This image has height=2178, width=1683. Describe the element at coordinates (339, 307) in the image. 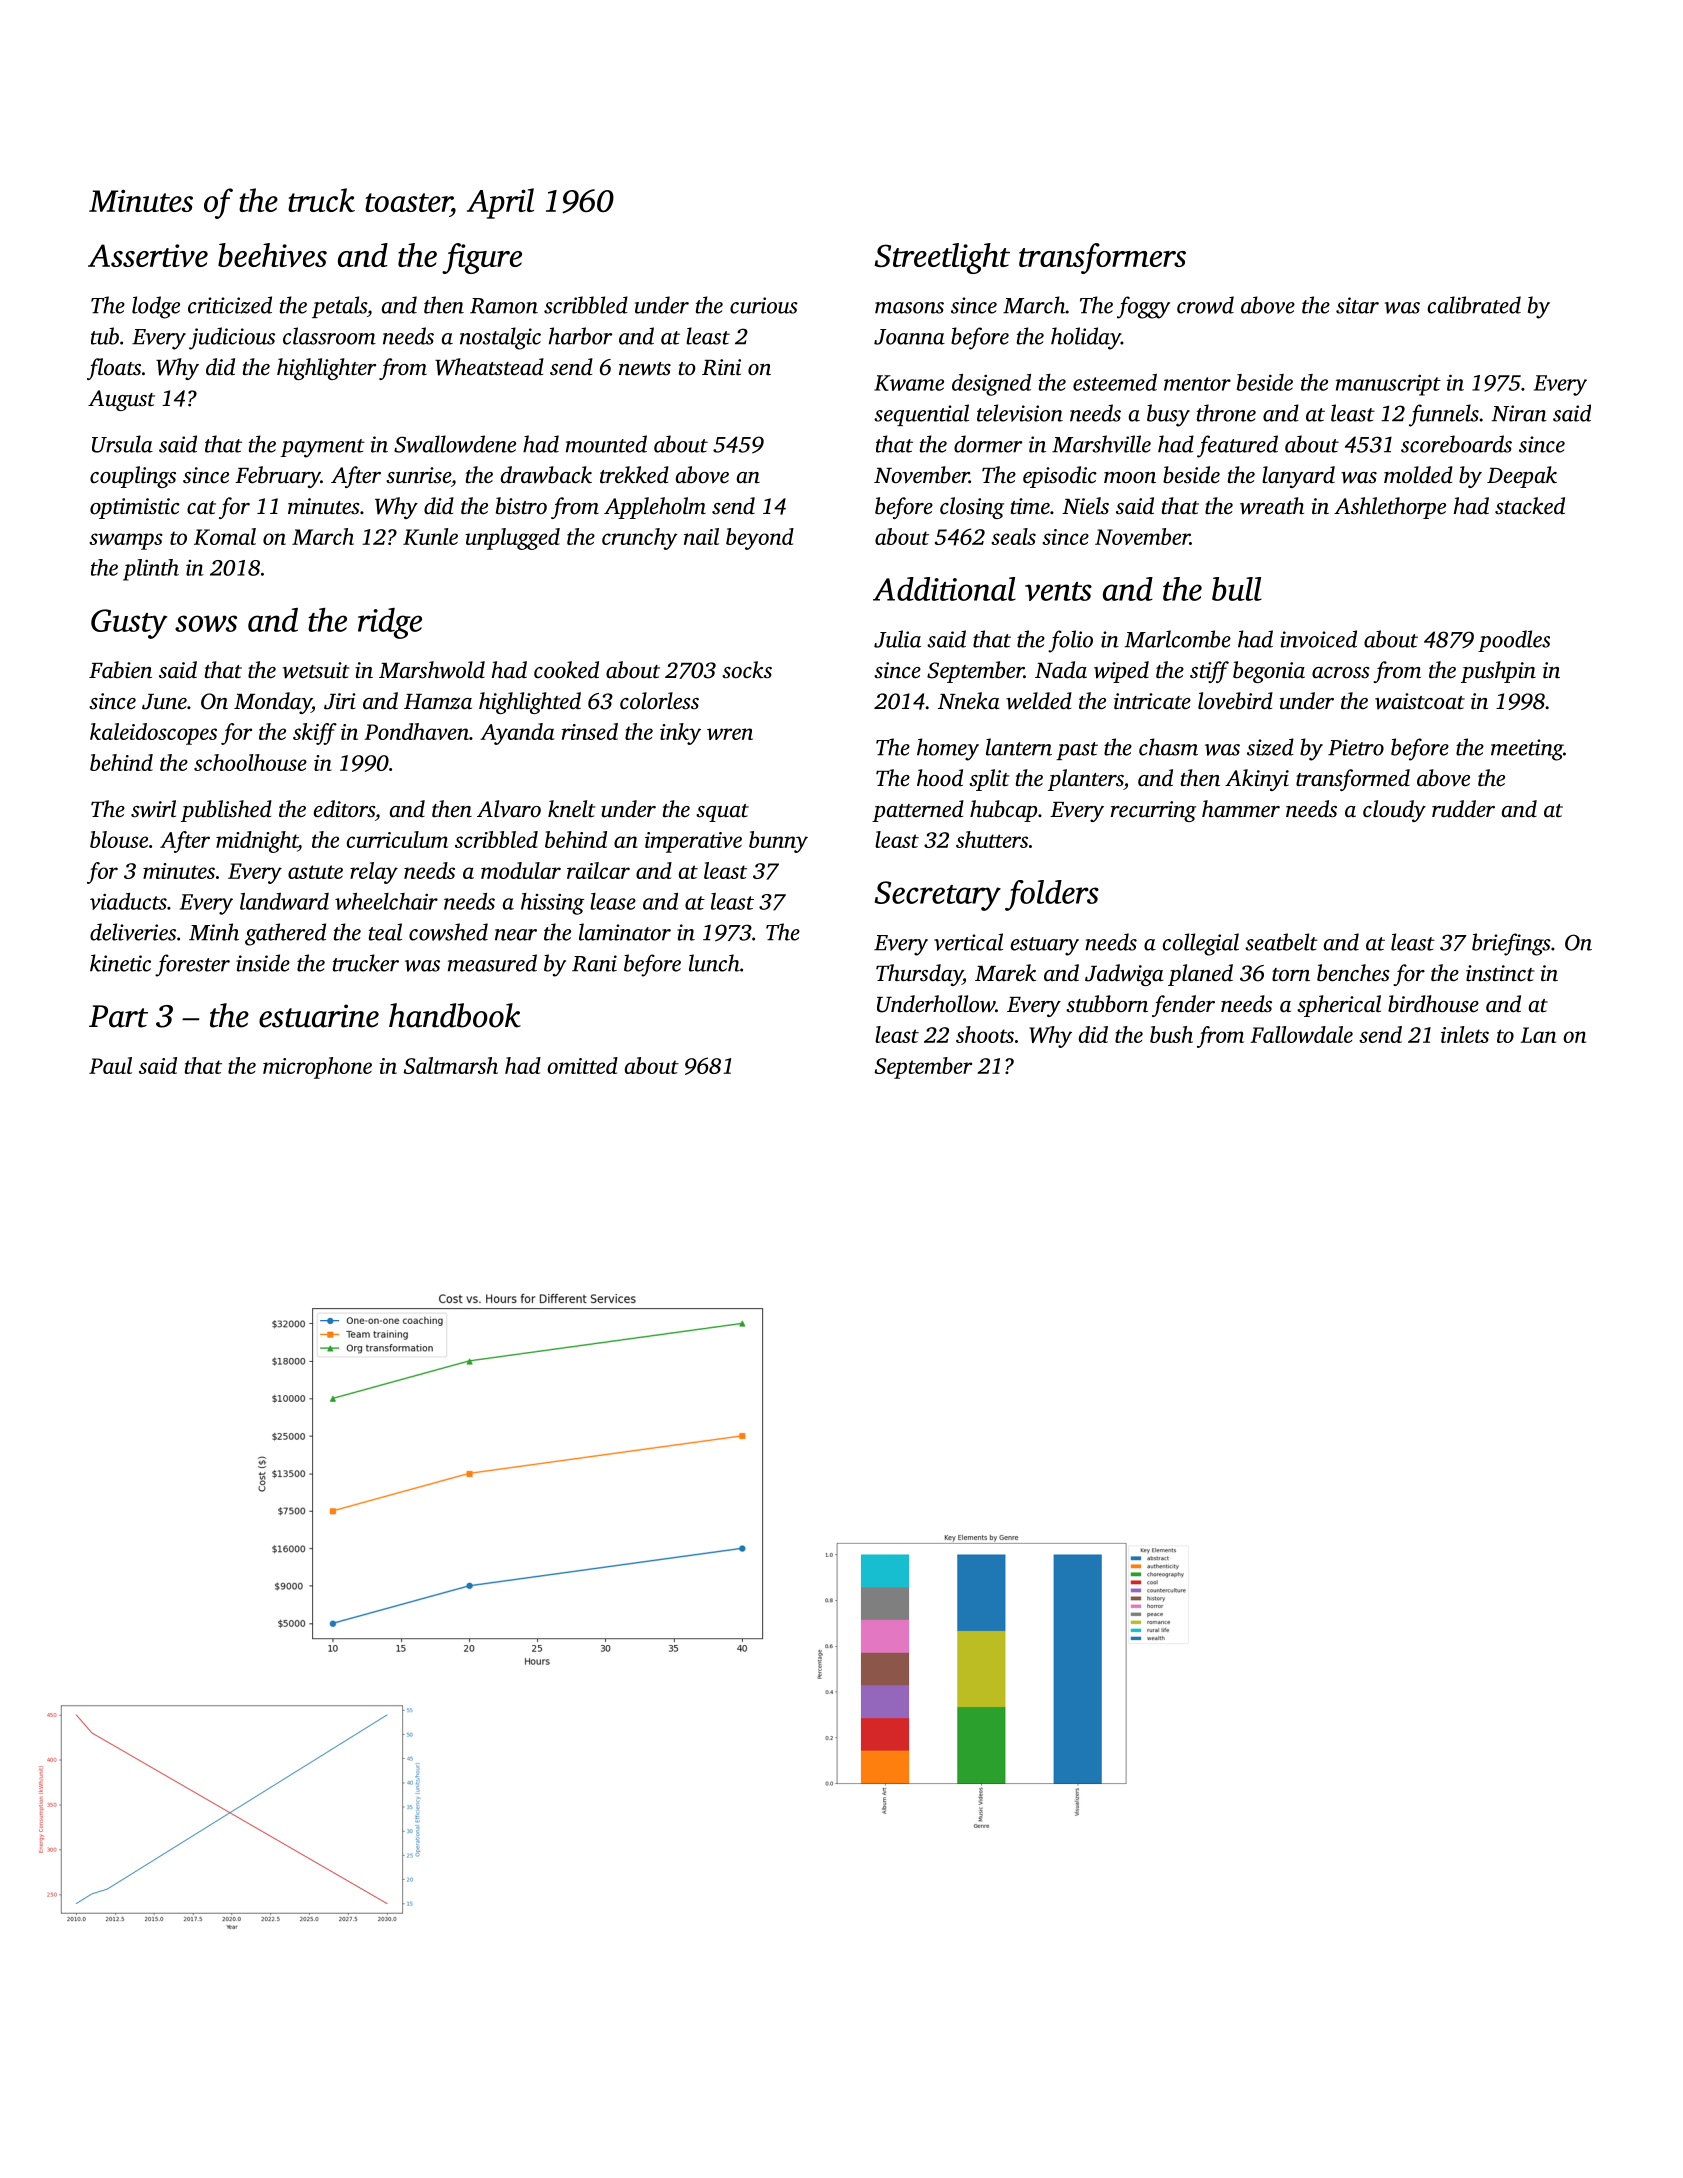

I see `petals` at that location.
